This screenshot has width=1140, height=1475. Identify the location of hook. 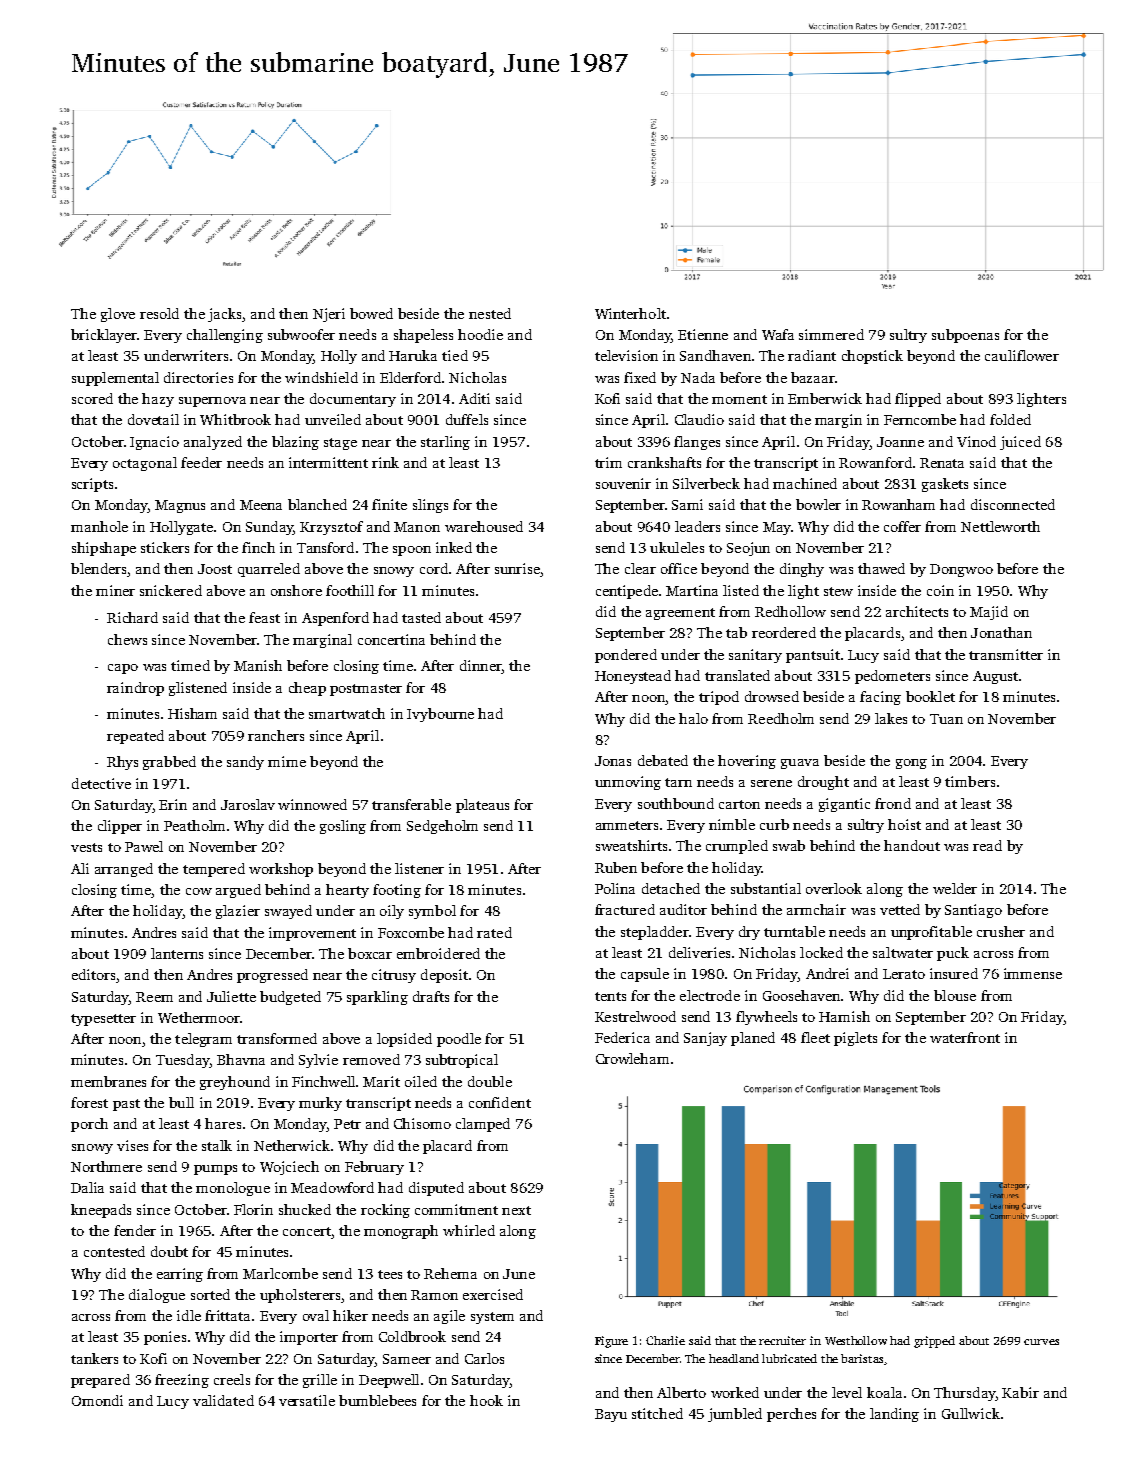
(486, 1400).
